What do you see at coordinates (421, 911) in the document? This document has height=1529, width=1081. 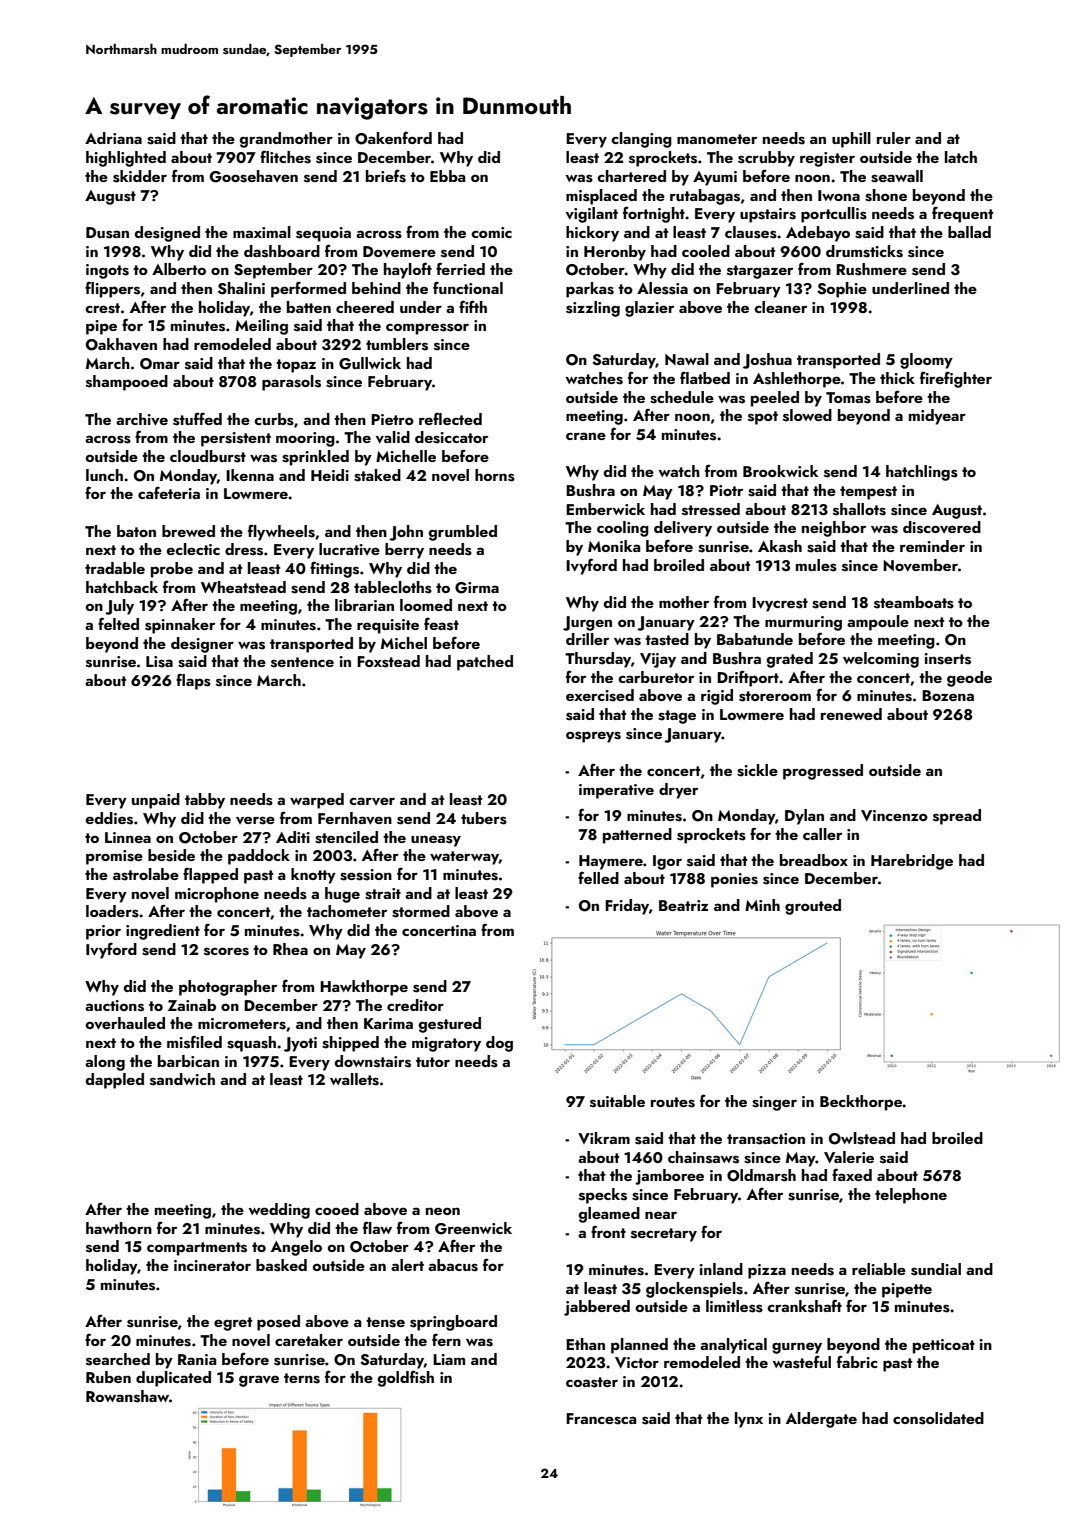 I see `stormed` at bounding box center [421, 911].
